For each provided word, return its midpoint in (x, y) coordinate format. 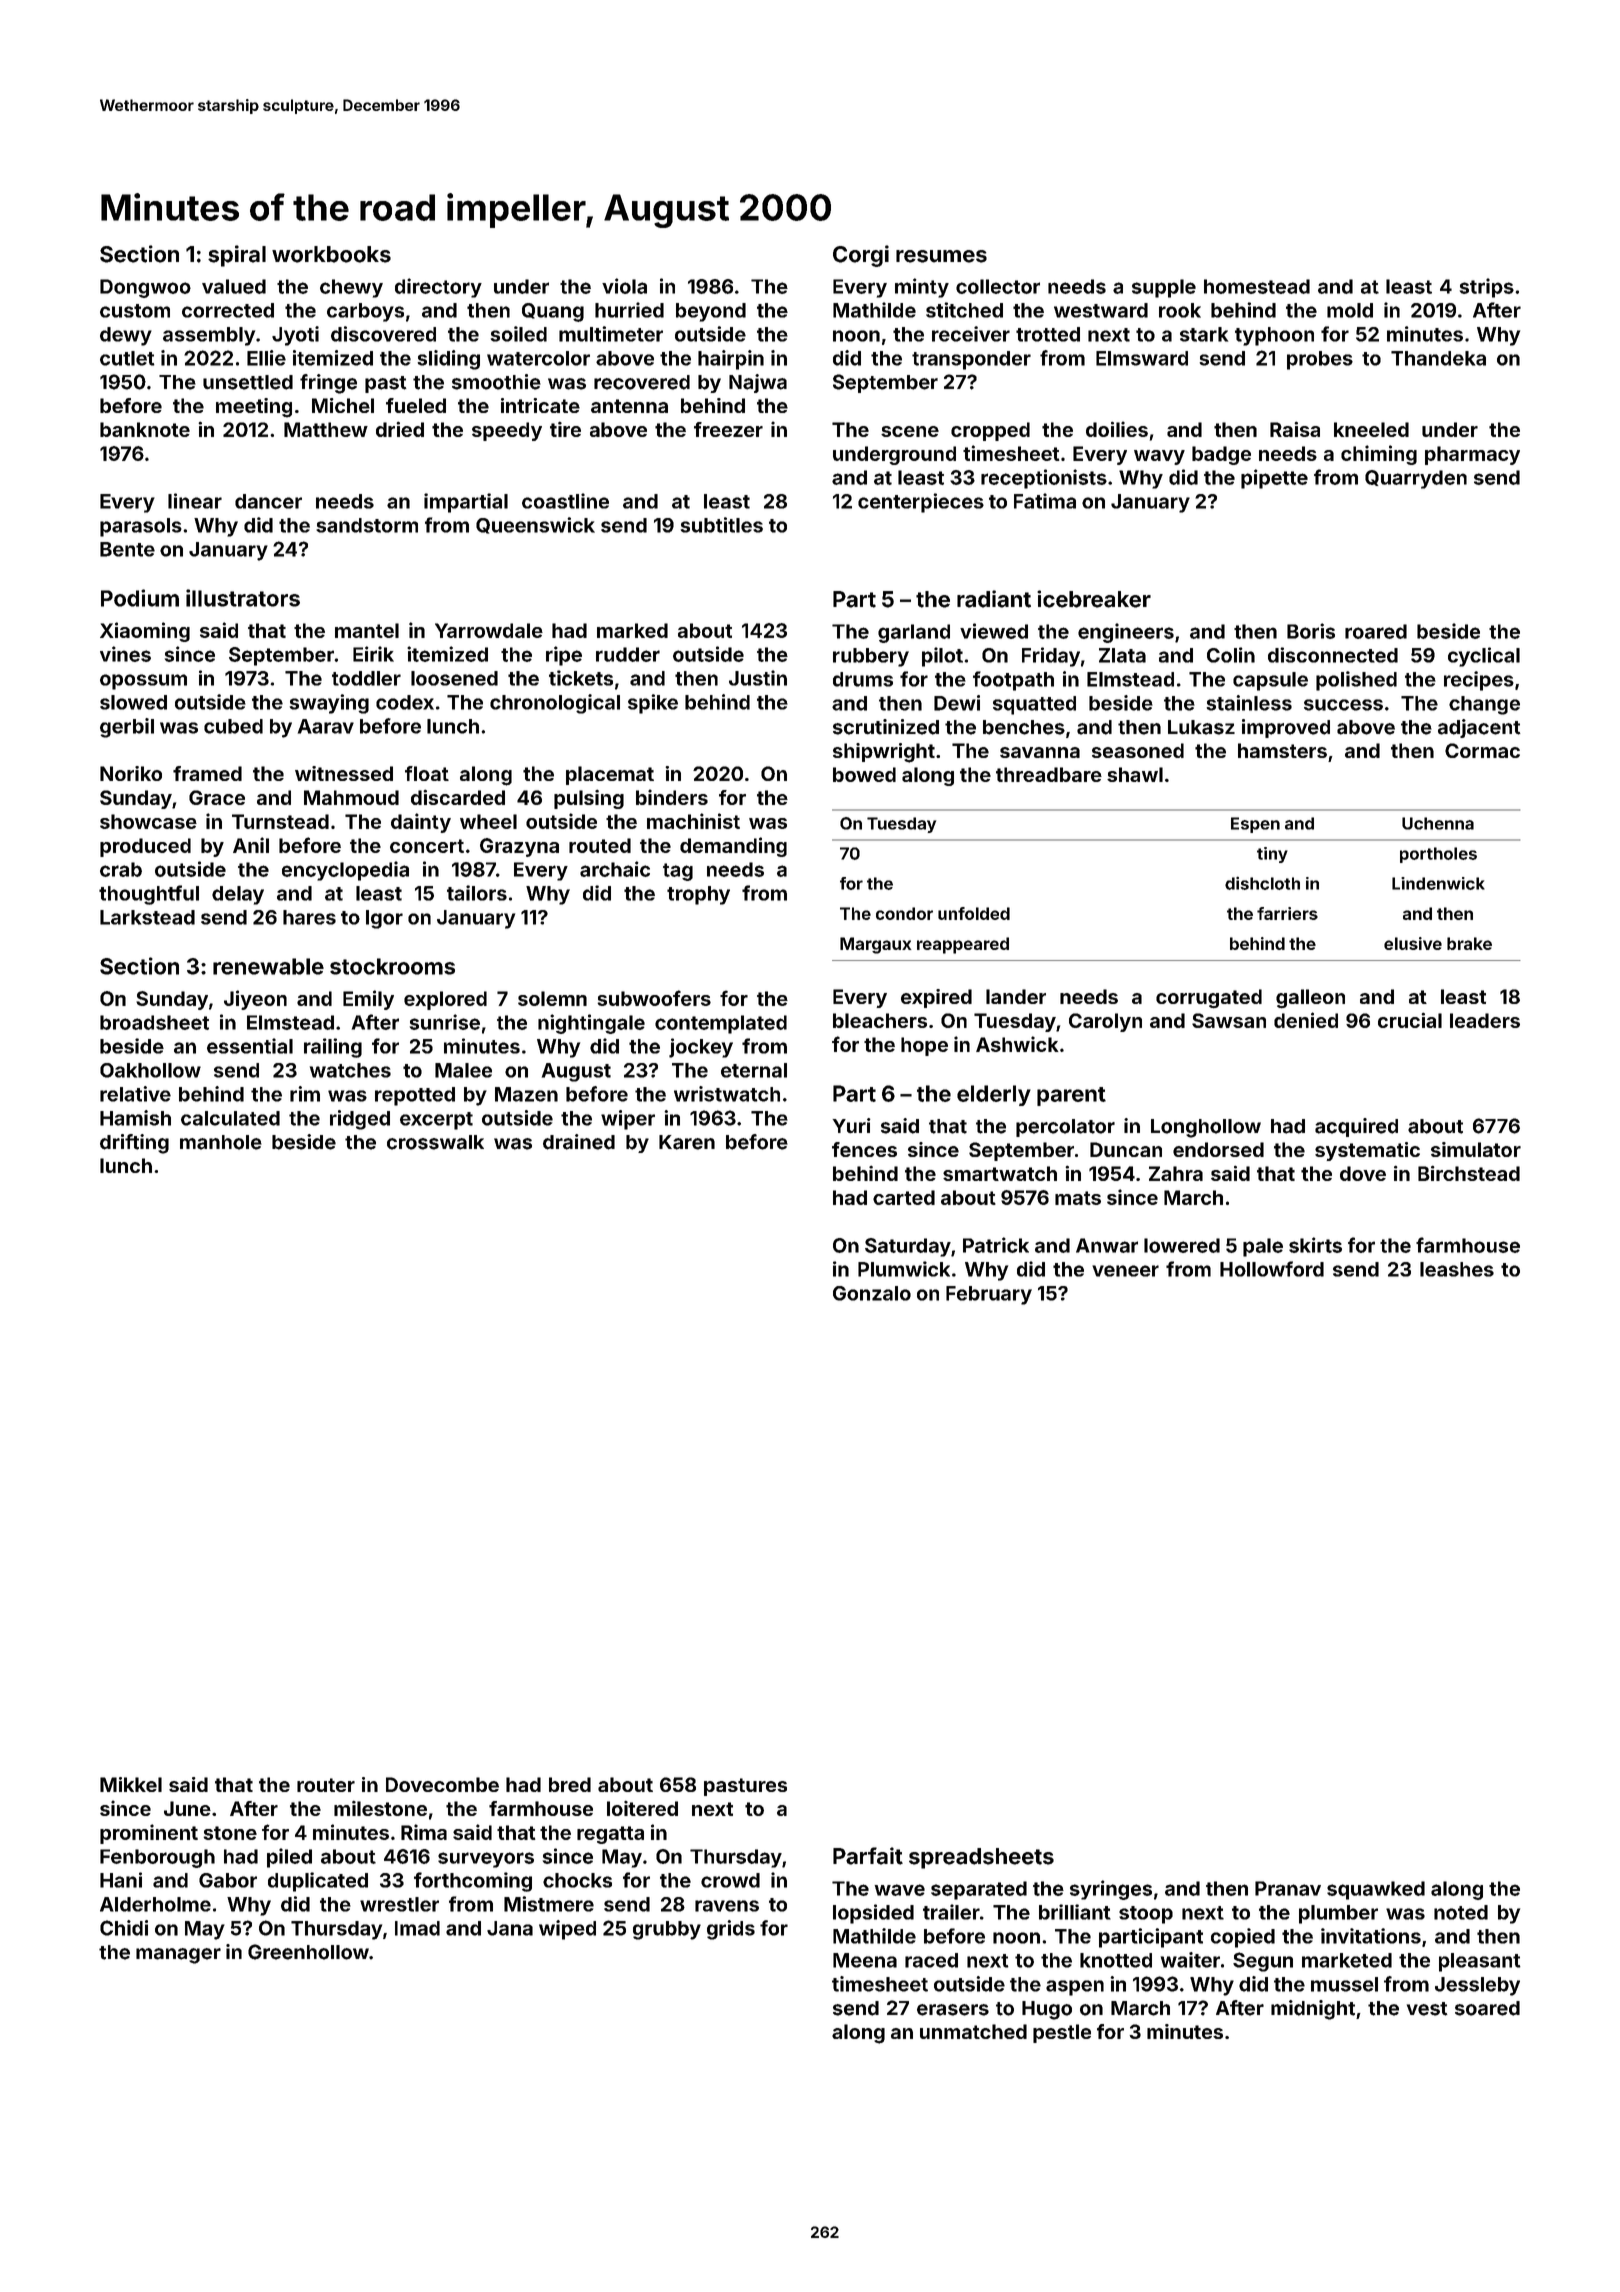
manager (178, 1956)
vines (125, 654)
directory (438, 288)
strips (1487, 288)
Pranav (1288, 1888)
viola (624, 286)
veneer (1125, 1271)
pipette (1274, 479)
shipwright (884, 753)
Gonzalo (872, 1293)
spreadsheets (981, 1858)
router (326, 1785)
